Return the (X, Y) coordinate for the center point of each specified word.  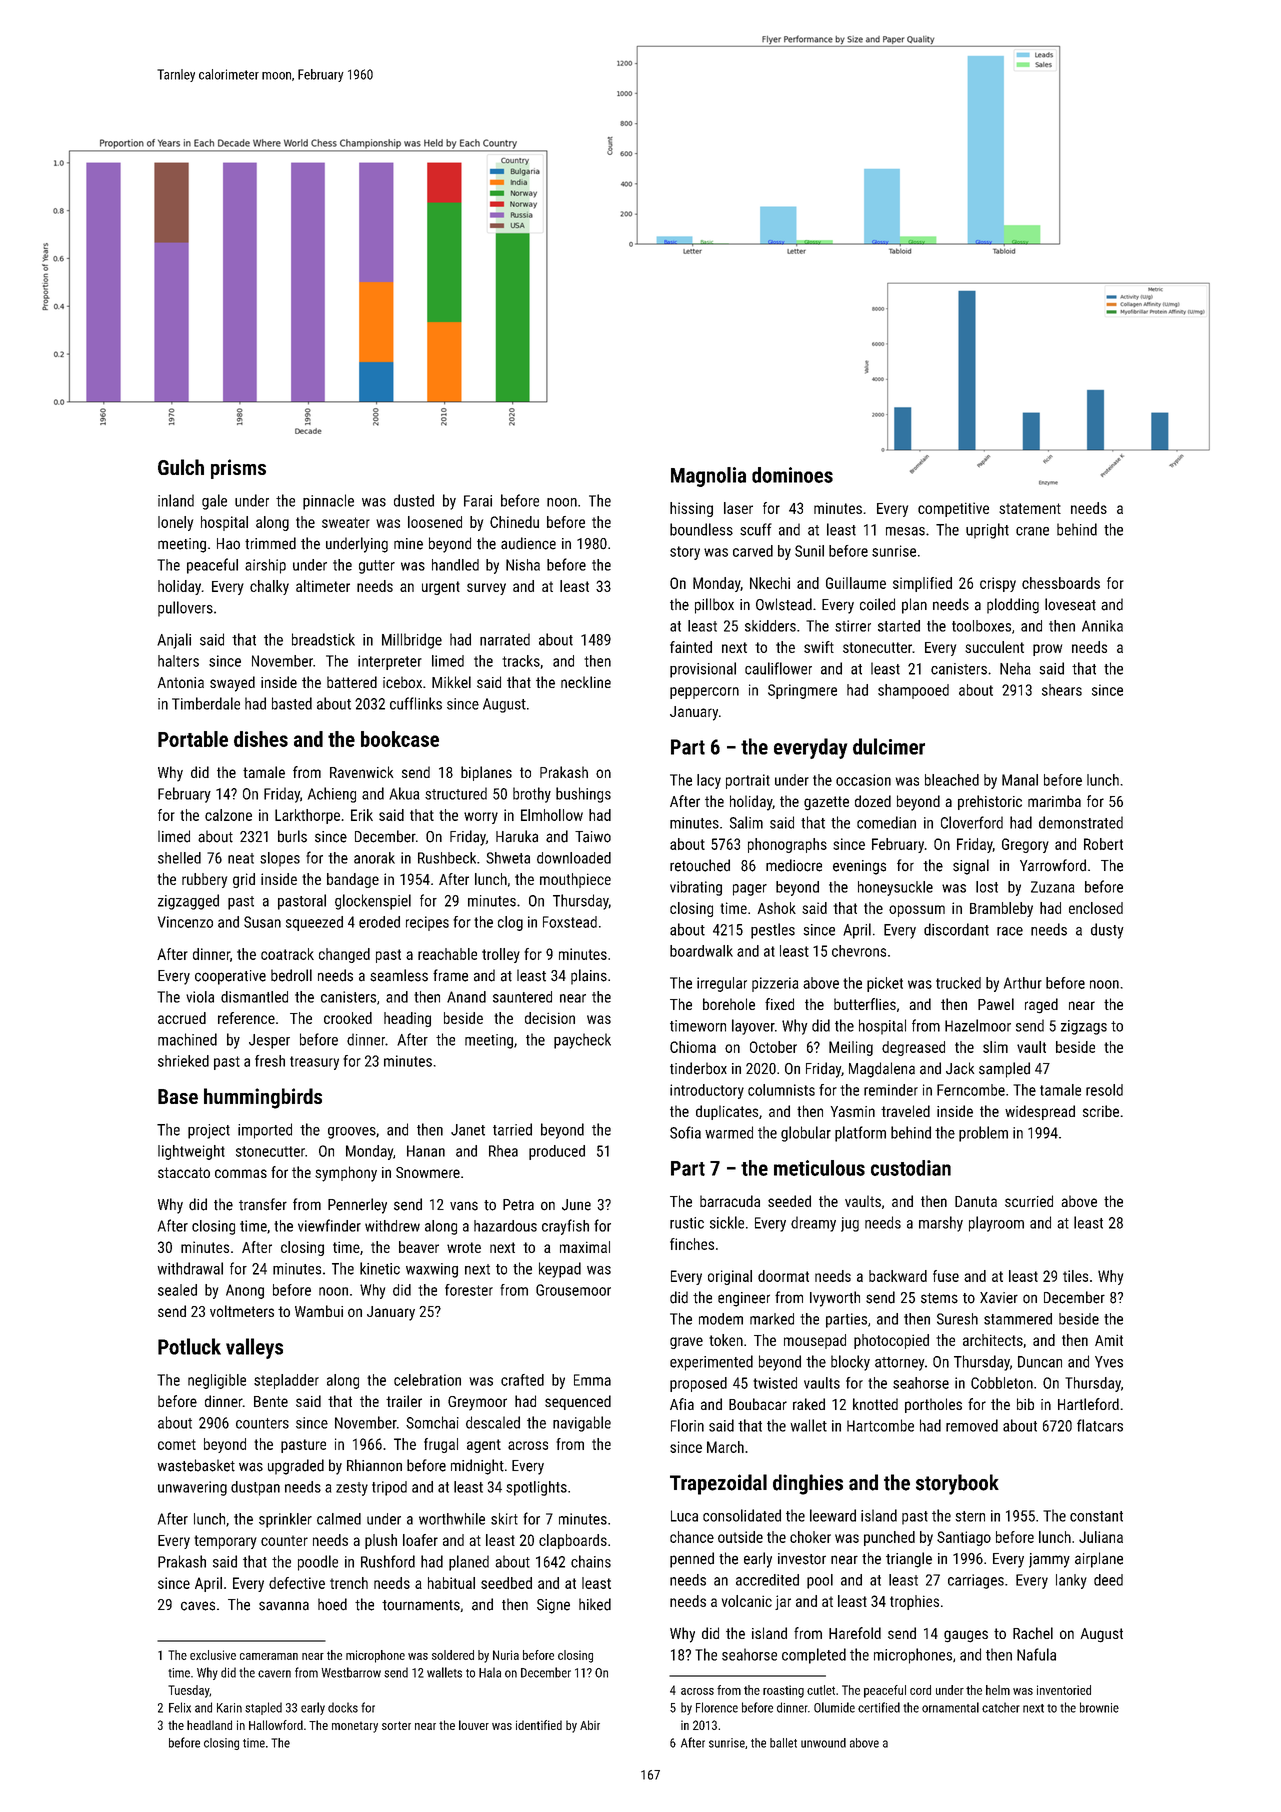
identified (539, 1725)
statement (1030, 508)
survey (486, 589)
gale (214, 502)
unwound (823, 1743)
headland (209, 1725)
